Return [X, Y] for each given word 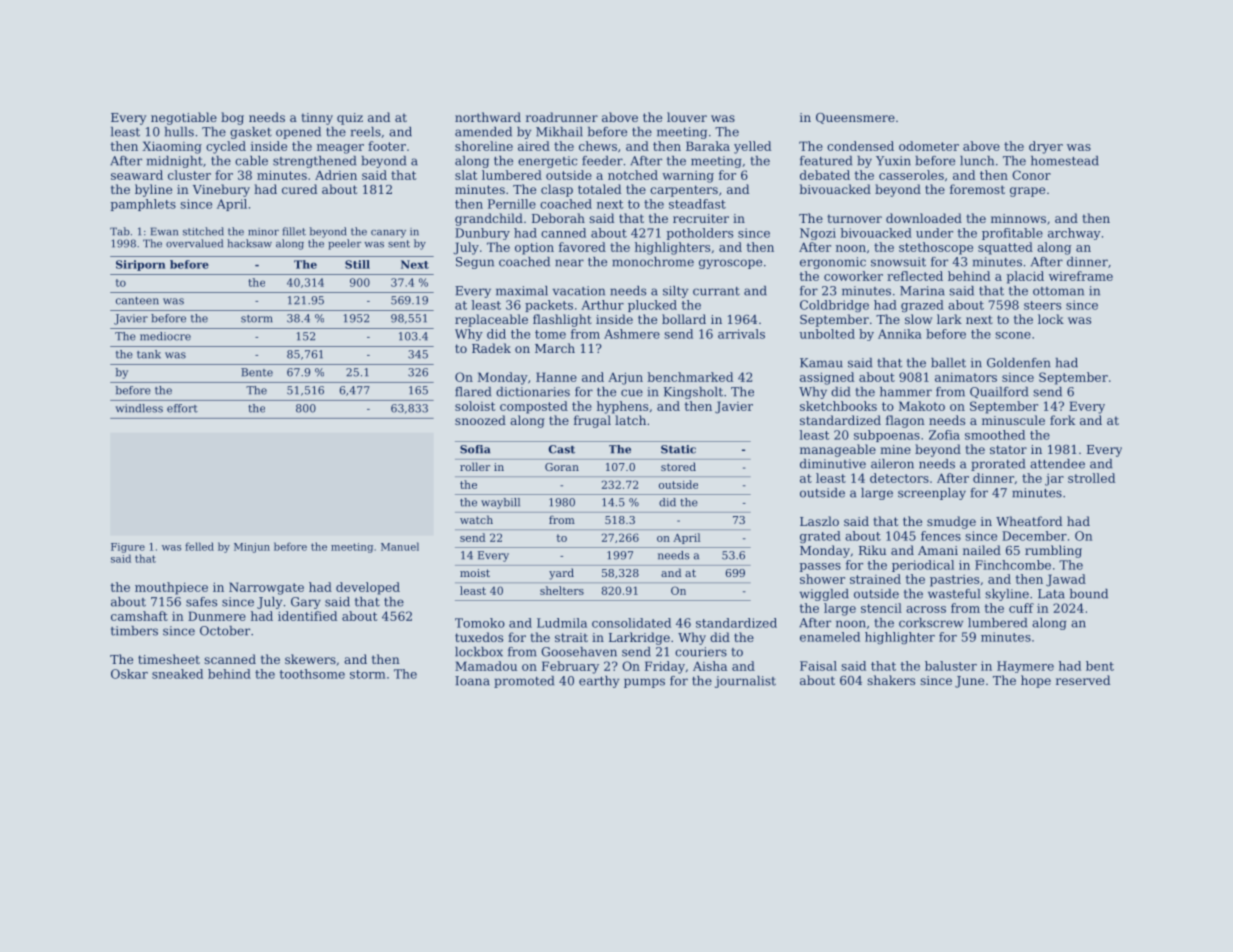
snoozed [480, 420]
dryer [1046, 147]
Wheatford [1029, 521]
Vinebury [221, 190]
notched [633, 175]
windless [139, 408]
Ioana [472, 681]
